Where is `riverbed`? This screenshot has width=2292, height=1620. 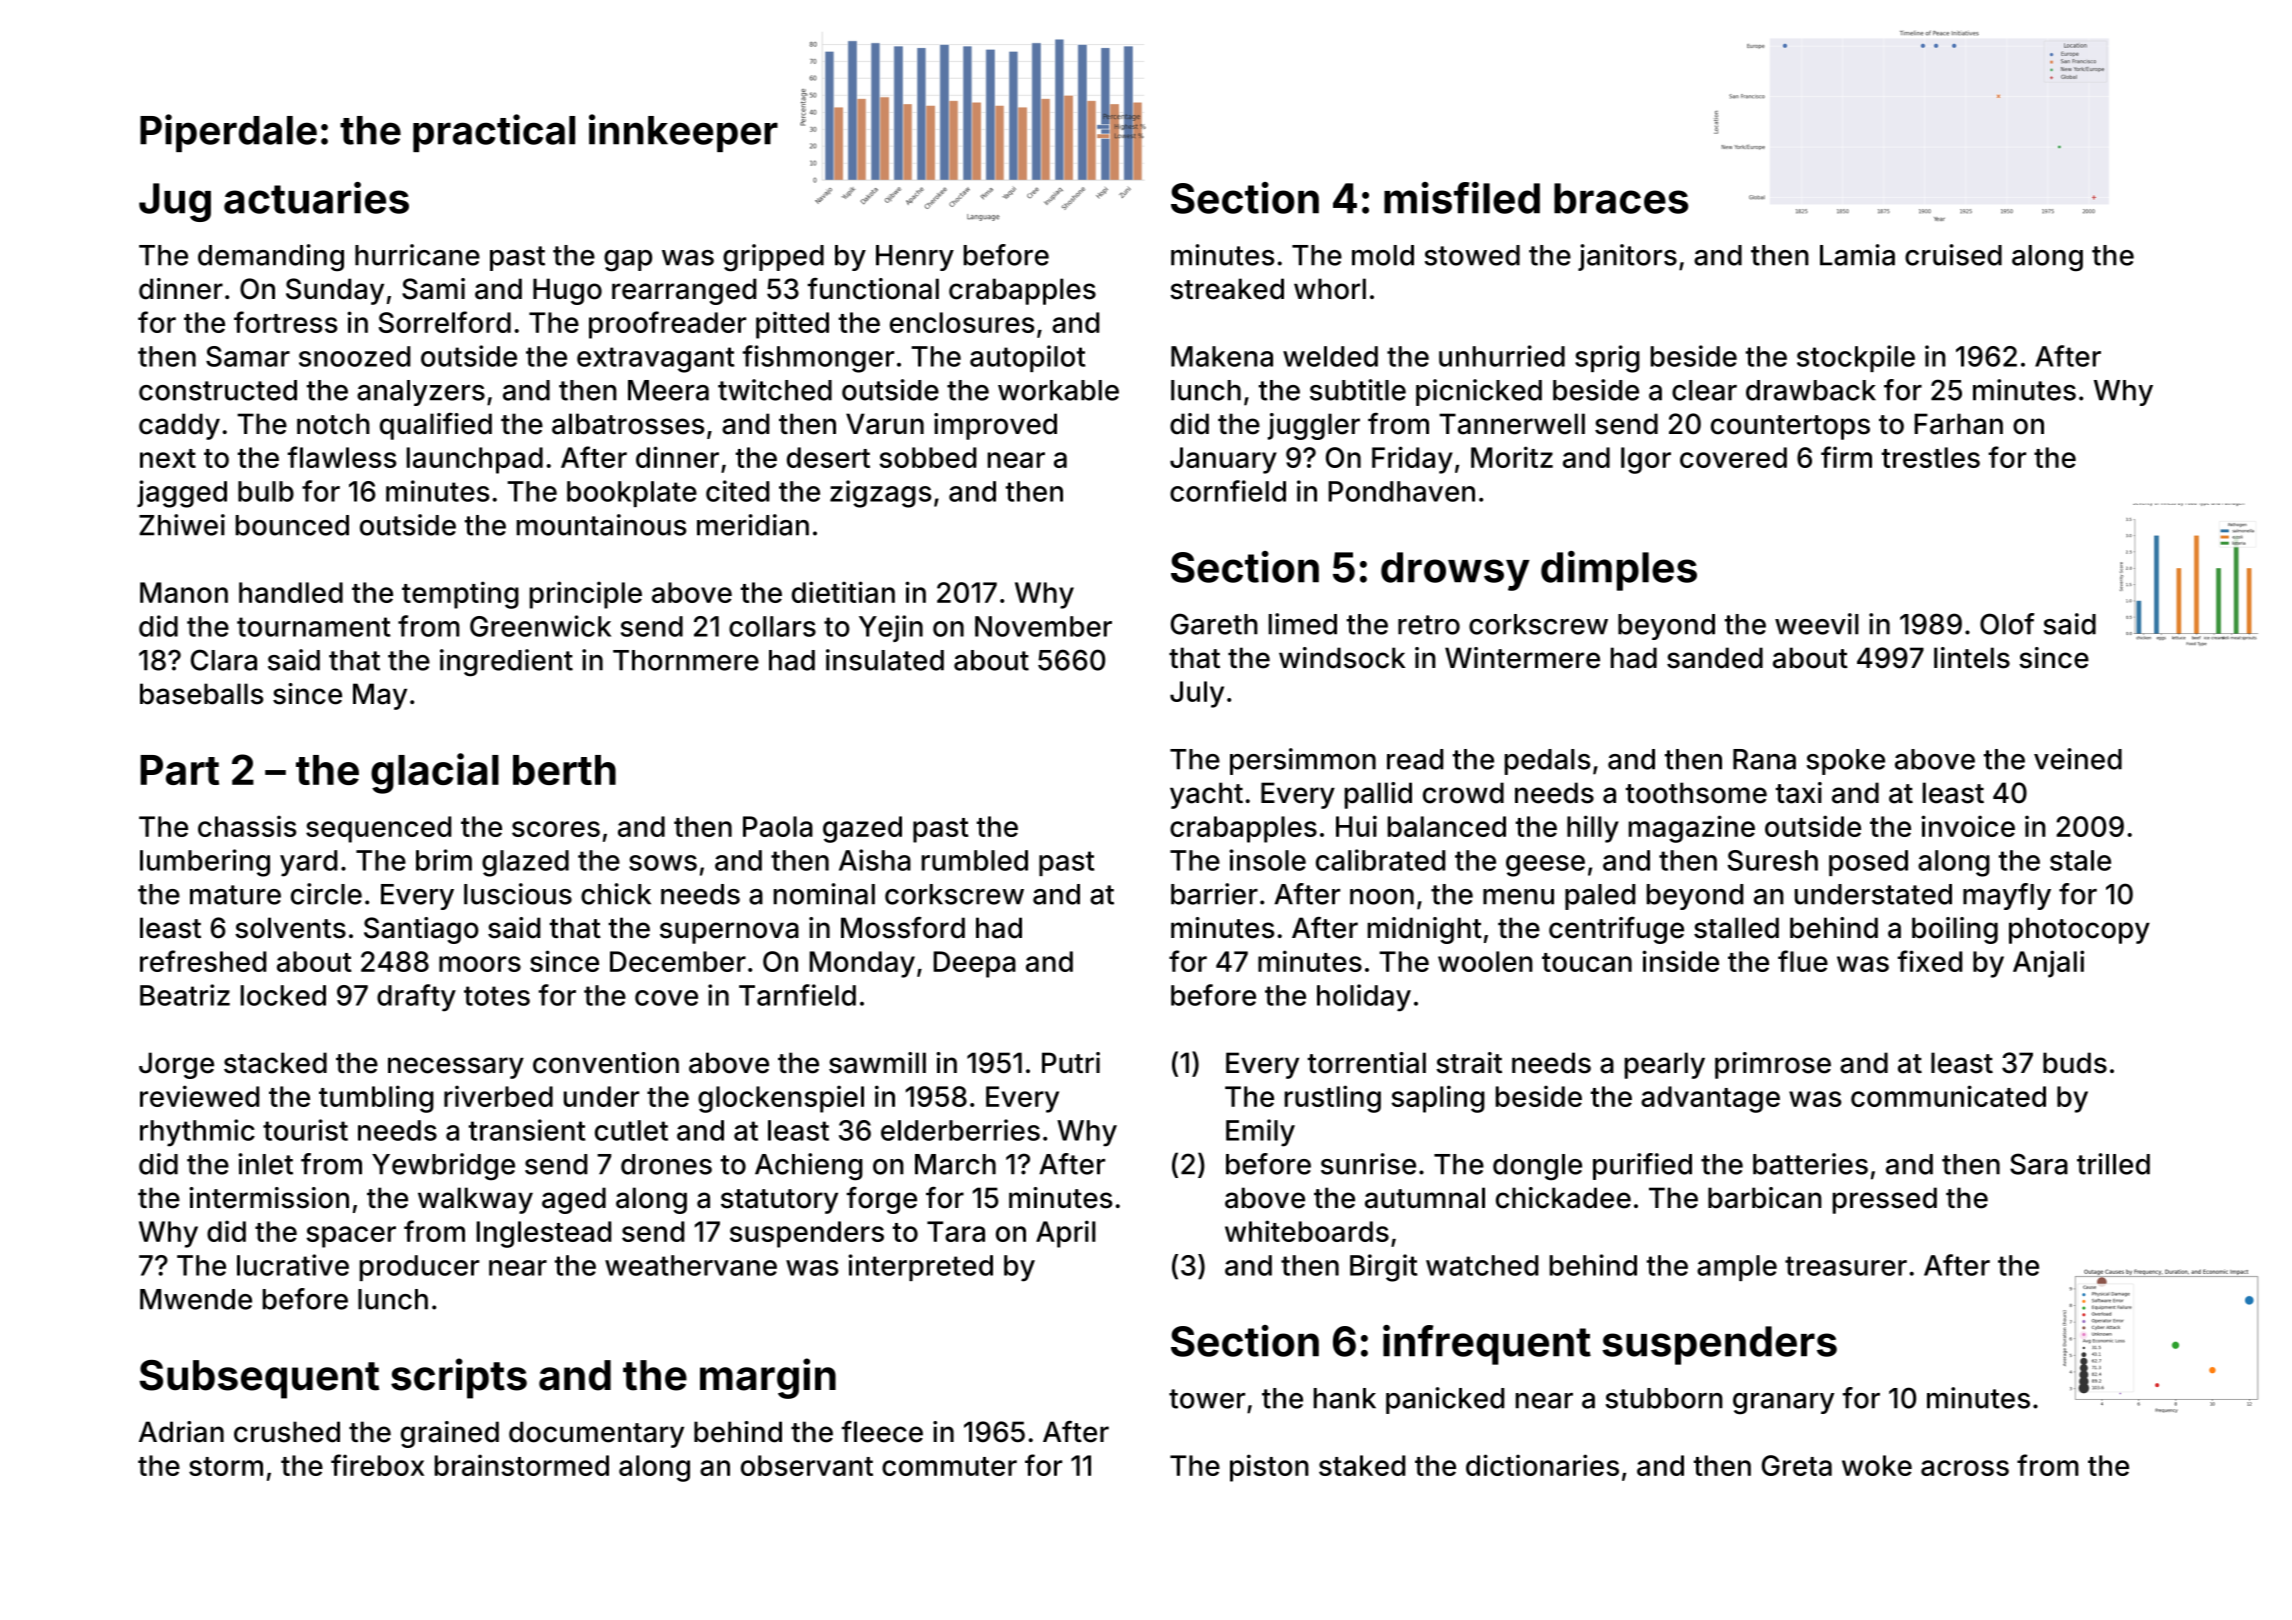
riverbed is located at coordinates (498, 1096).
